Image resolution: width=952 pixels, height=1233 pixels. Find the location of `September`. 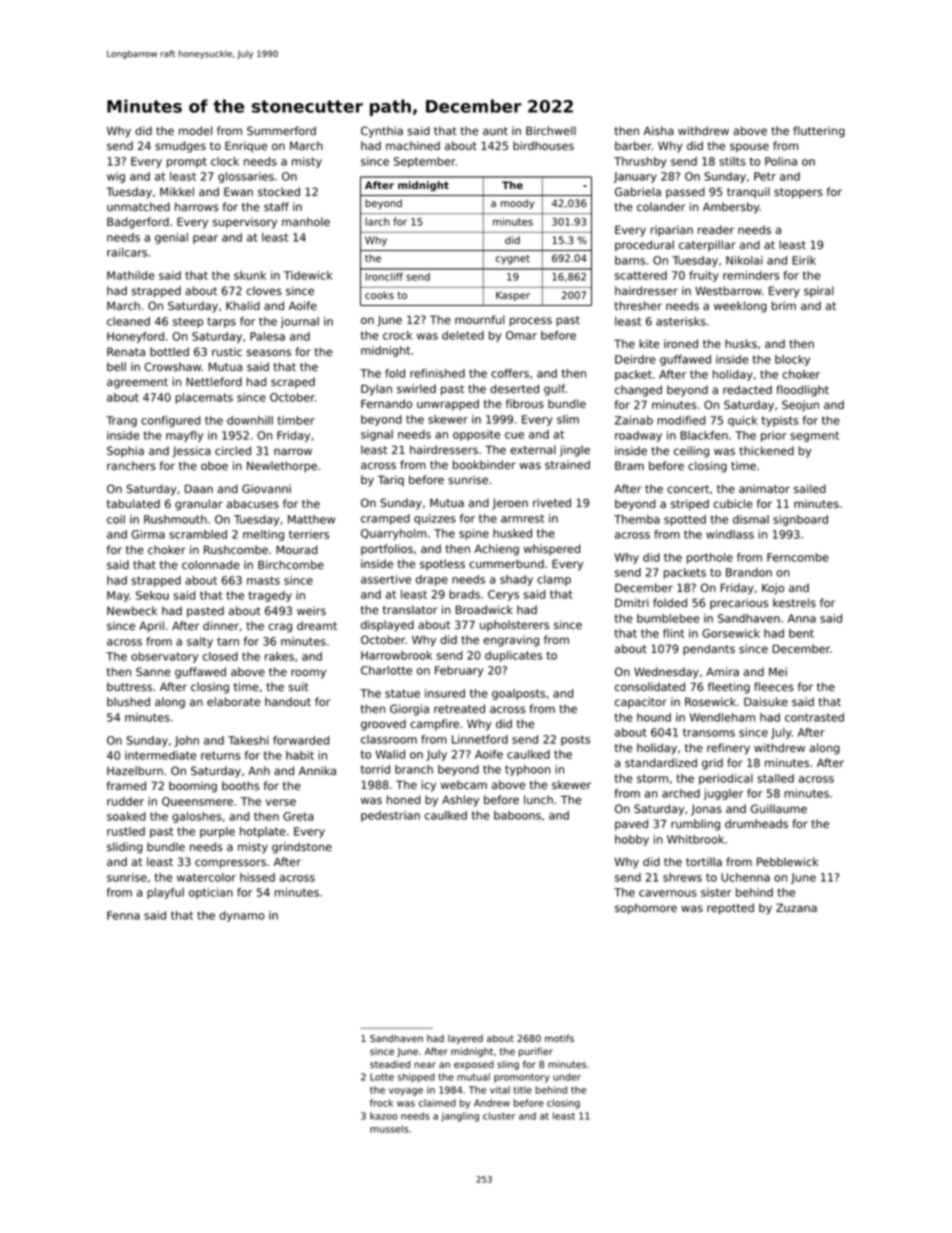

September is located at coordinates (425, 162).
